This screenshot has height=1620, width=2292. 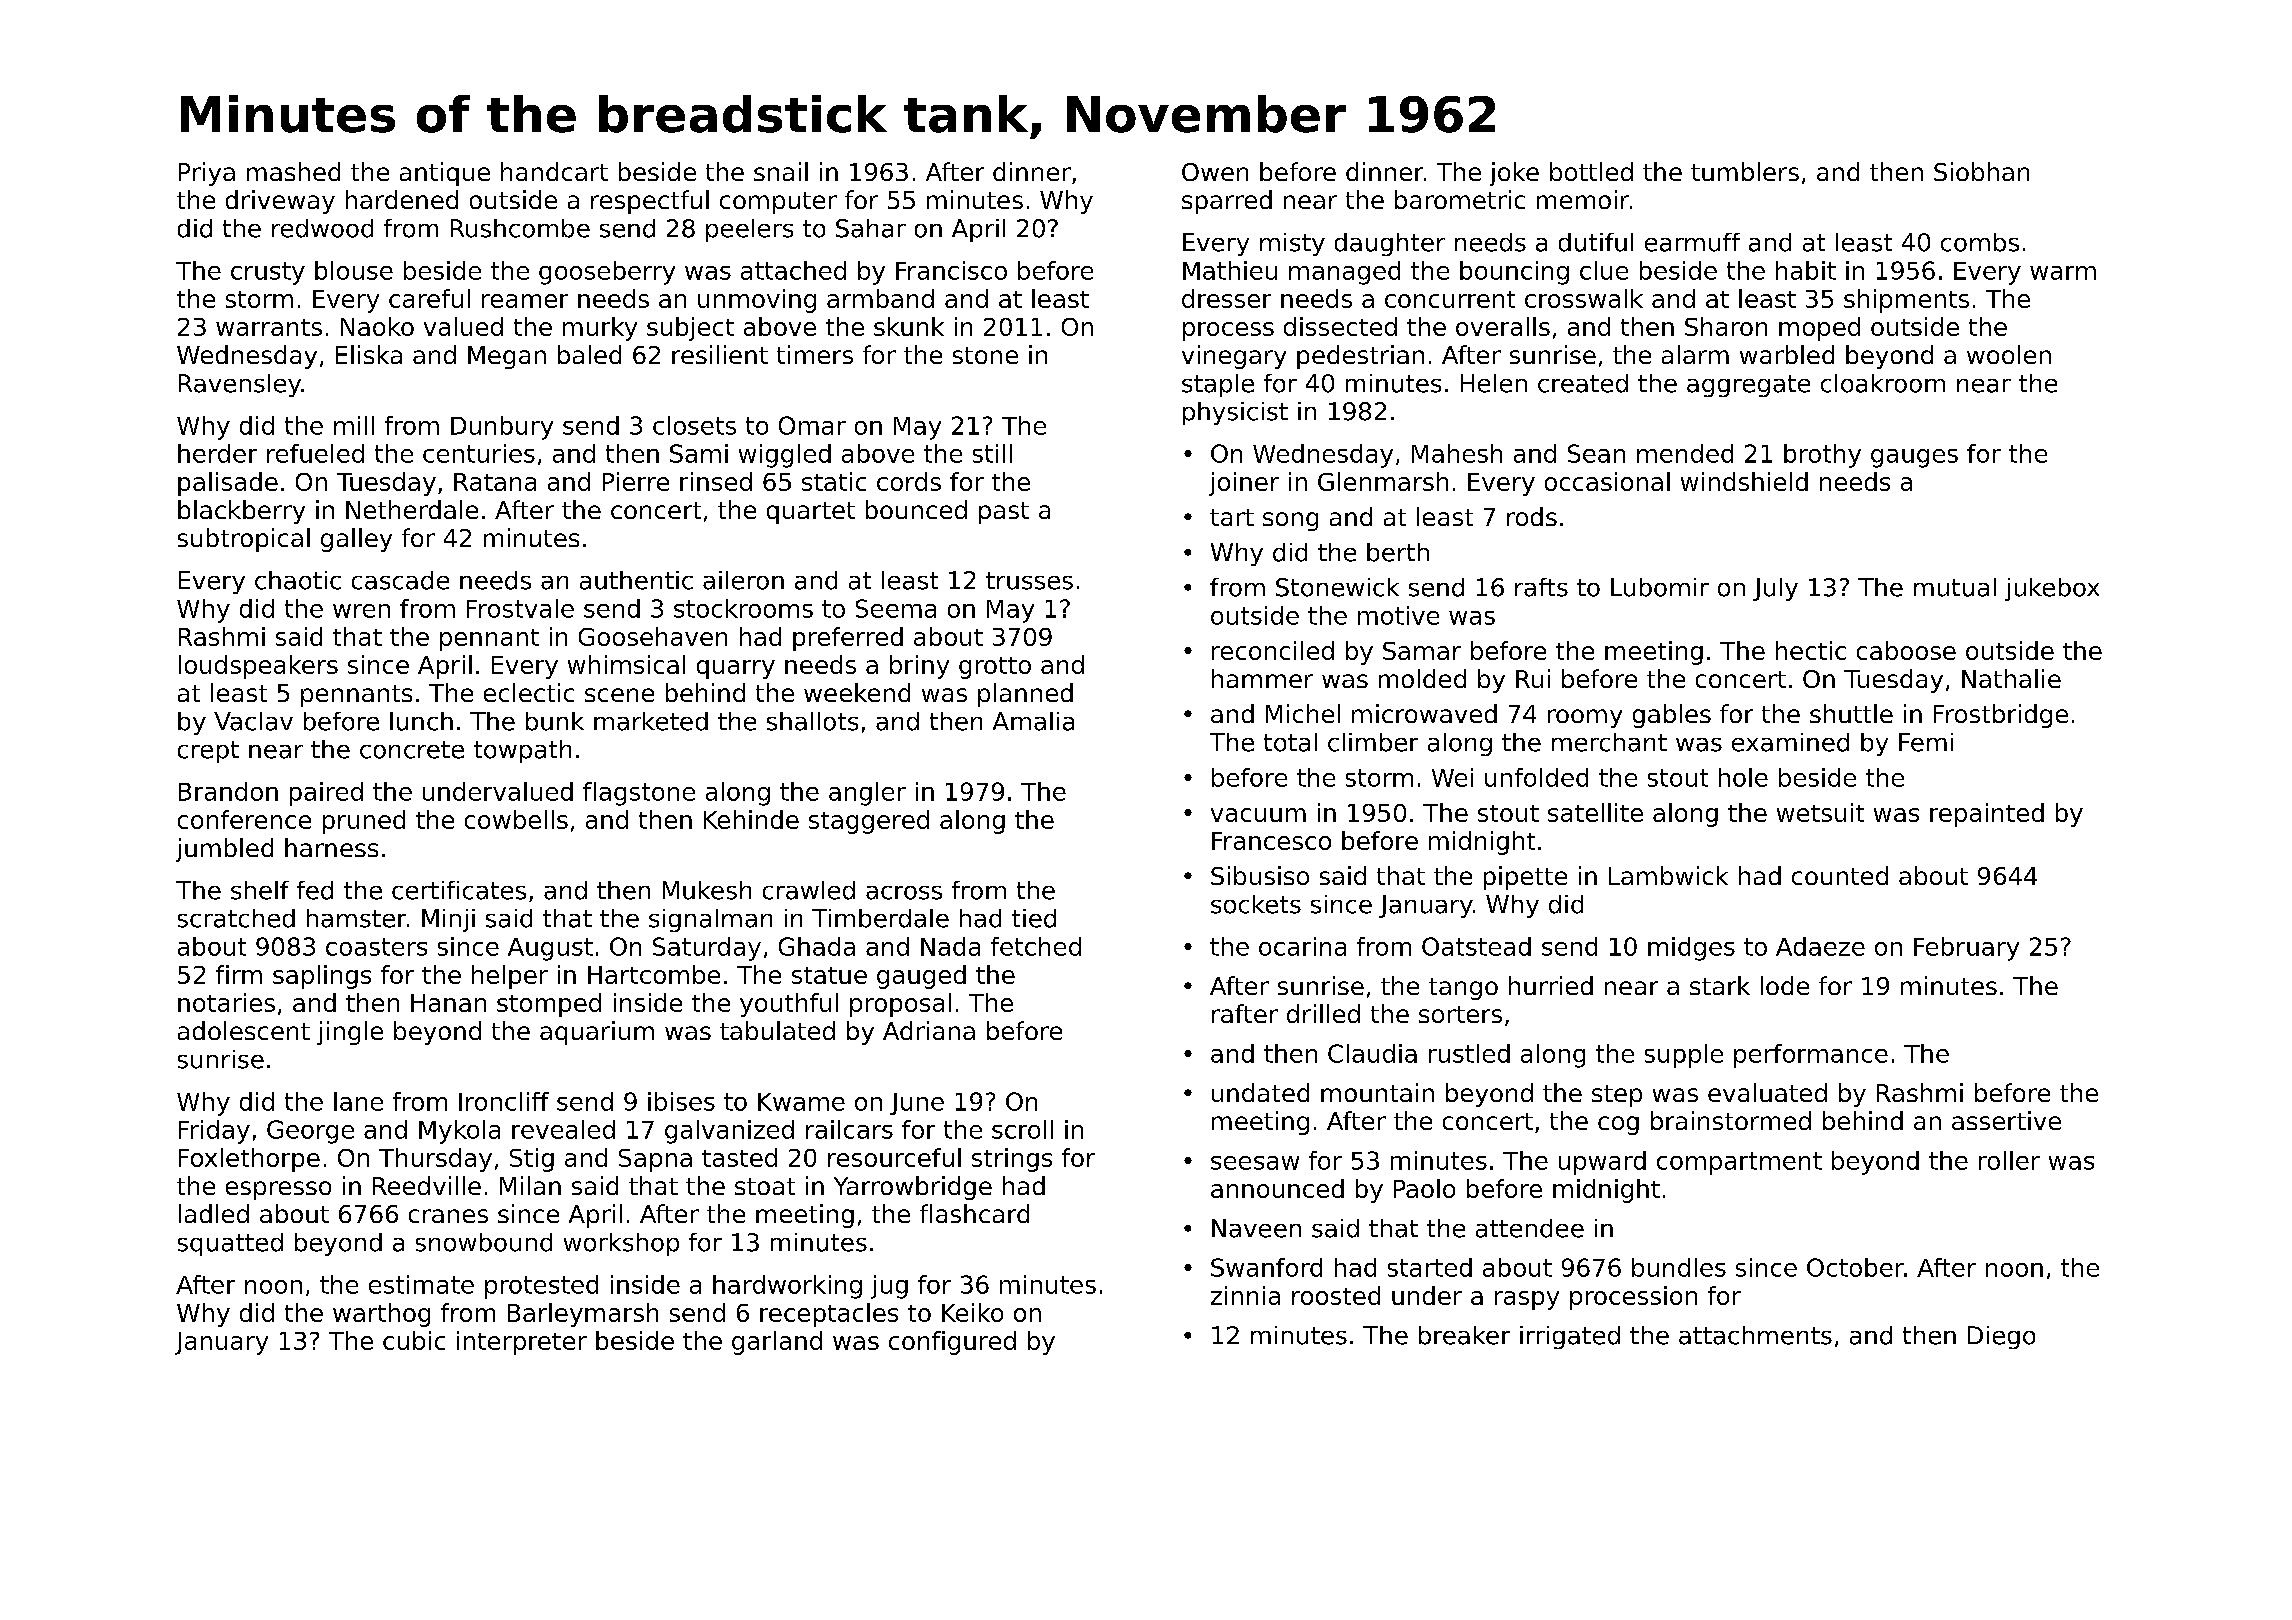 What do you see at coordinates (414, 1340) in the screenshot?
I see `cubic` at bounding box center [414, 1340].
